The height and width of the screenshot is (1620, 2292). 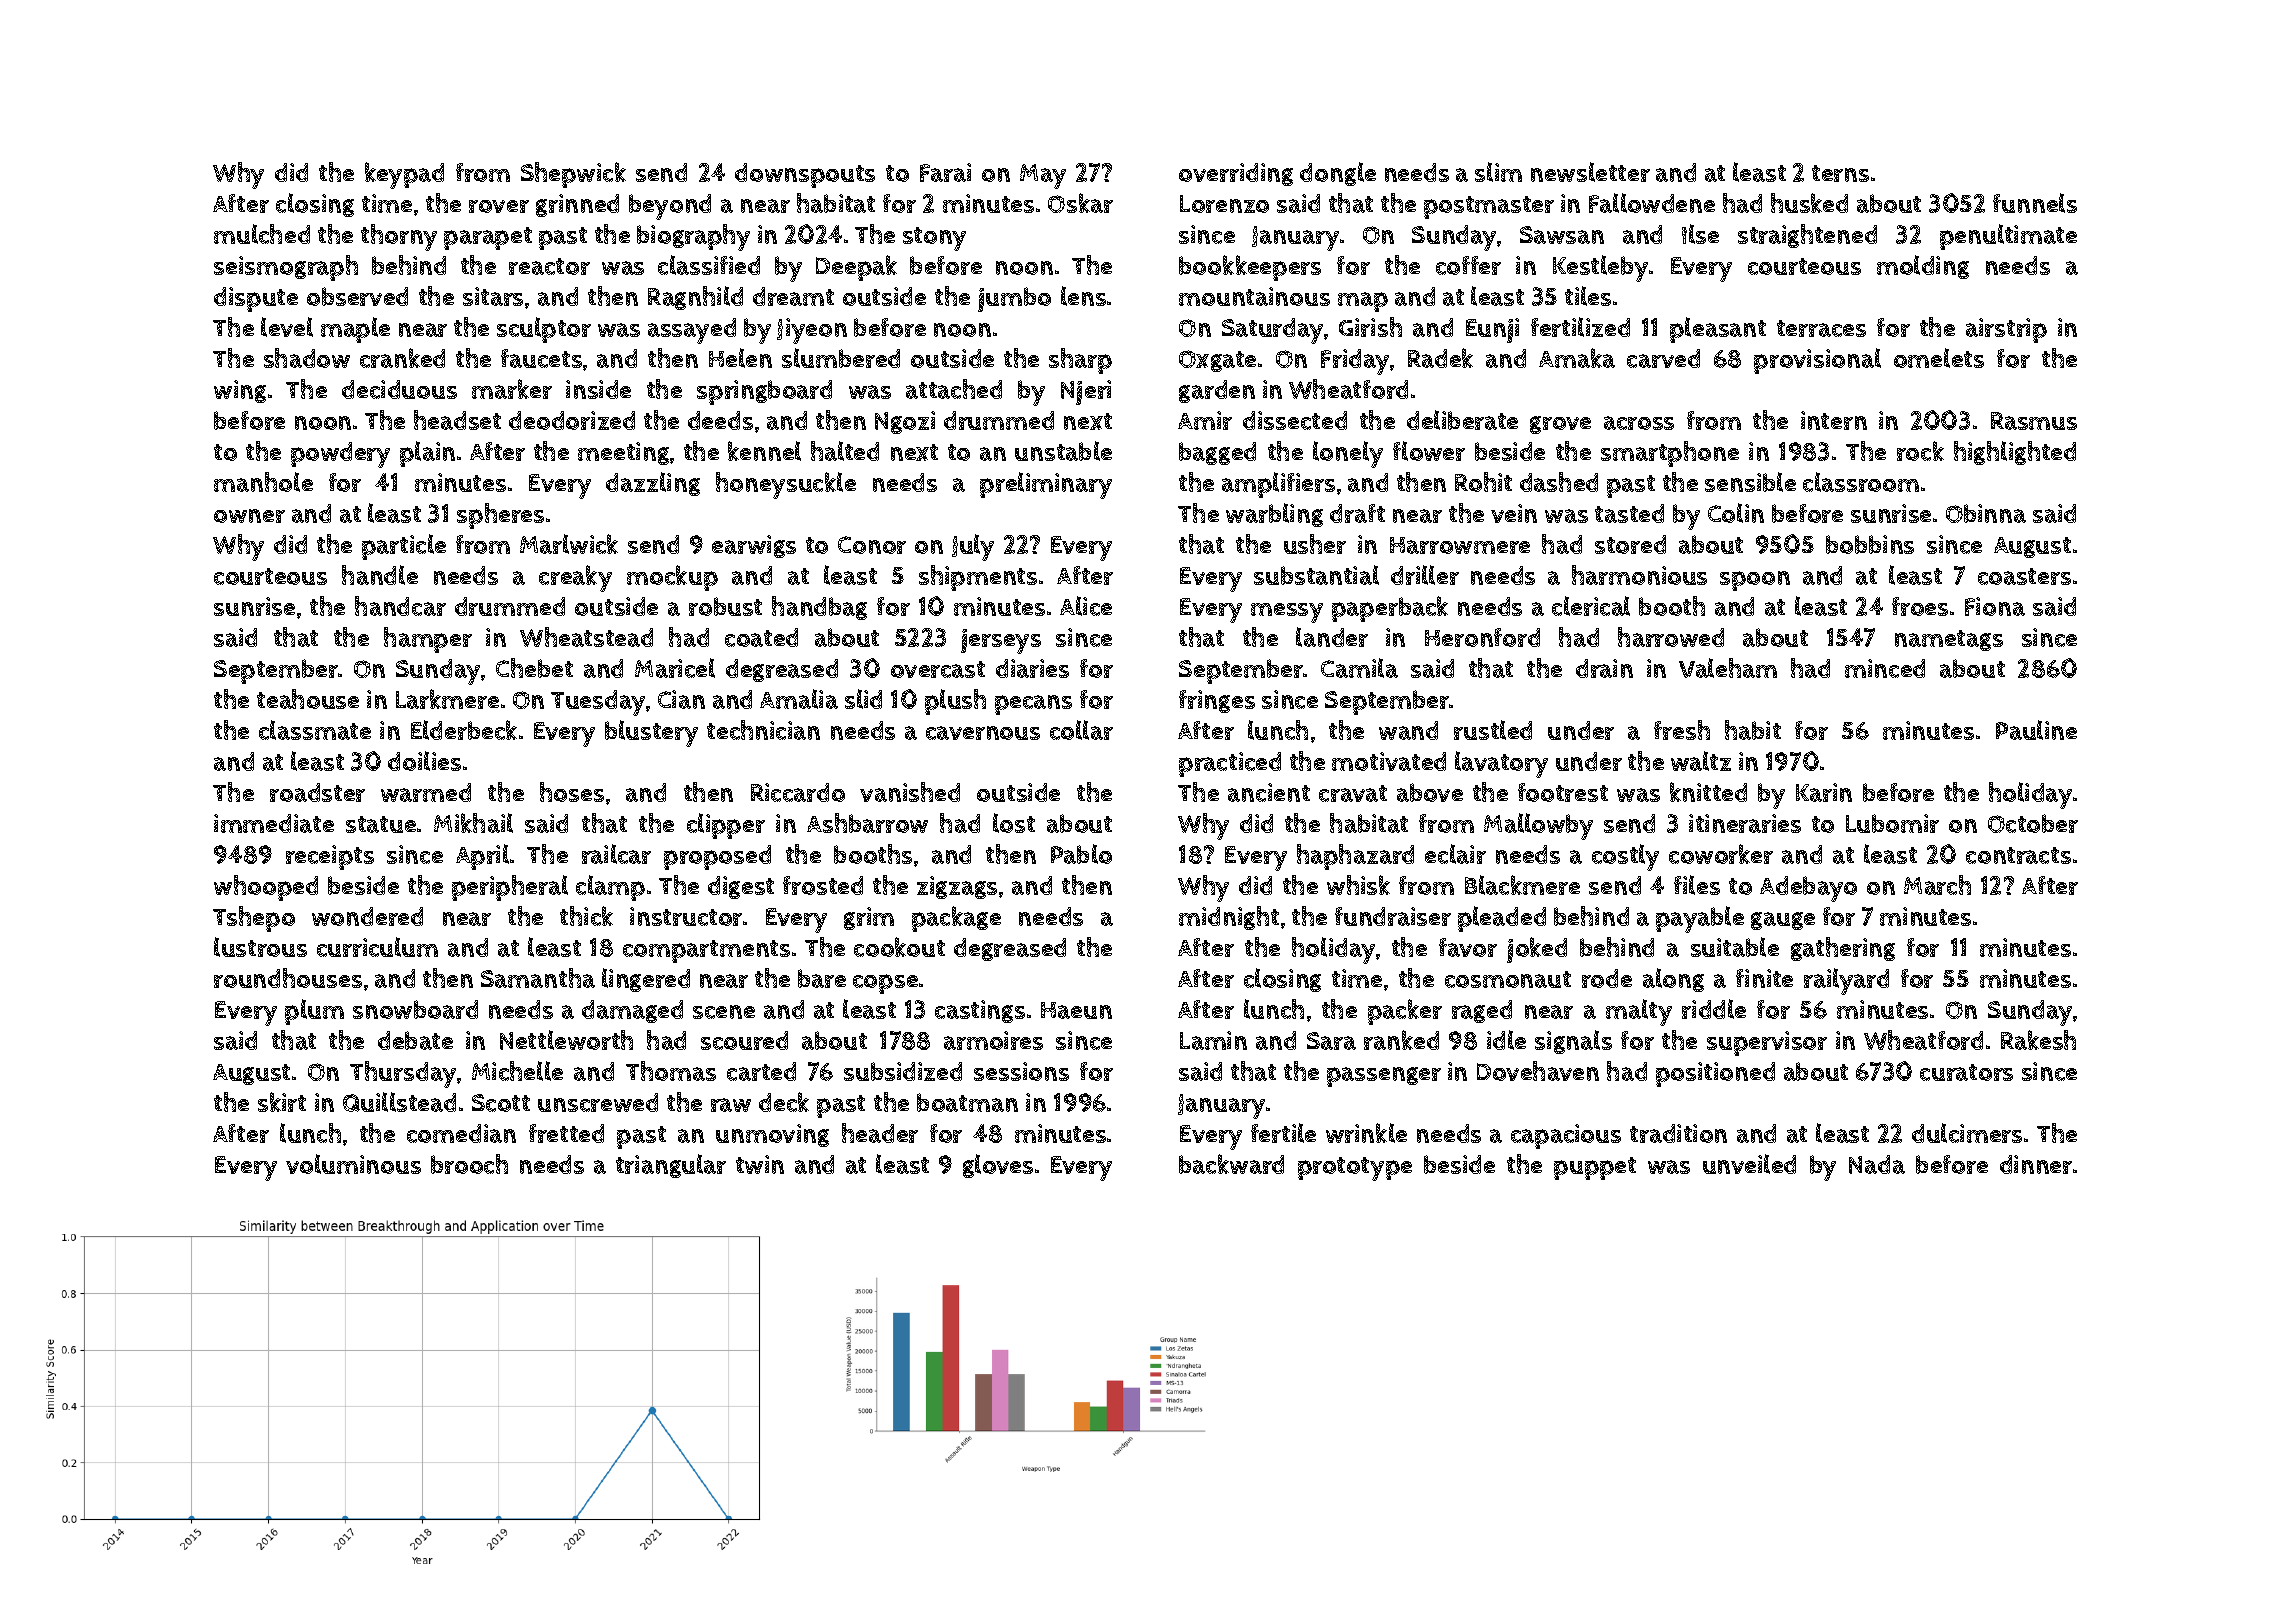 What do you see at coordinates (720, 420) in the screenshot?
I see `deeds` at bounding box center [720, 420].
